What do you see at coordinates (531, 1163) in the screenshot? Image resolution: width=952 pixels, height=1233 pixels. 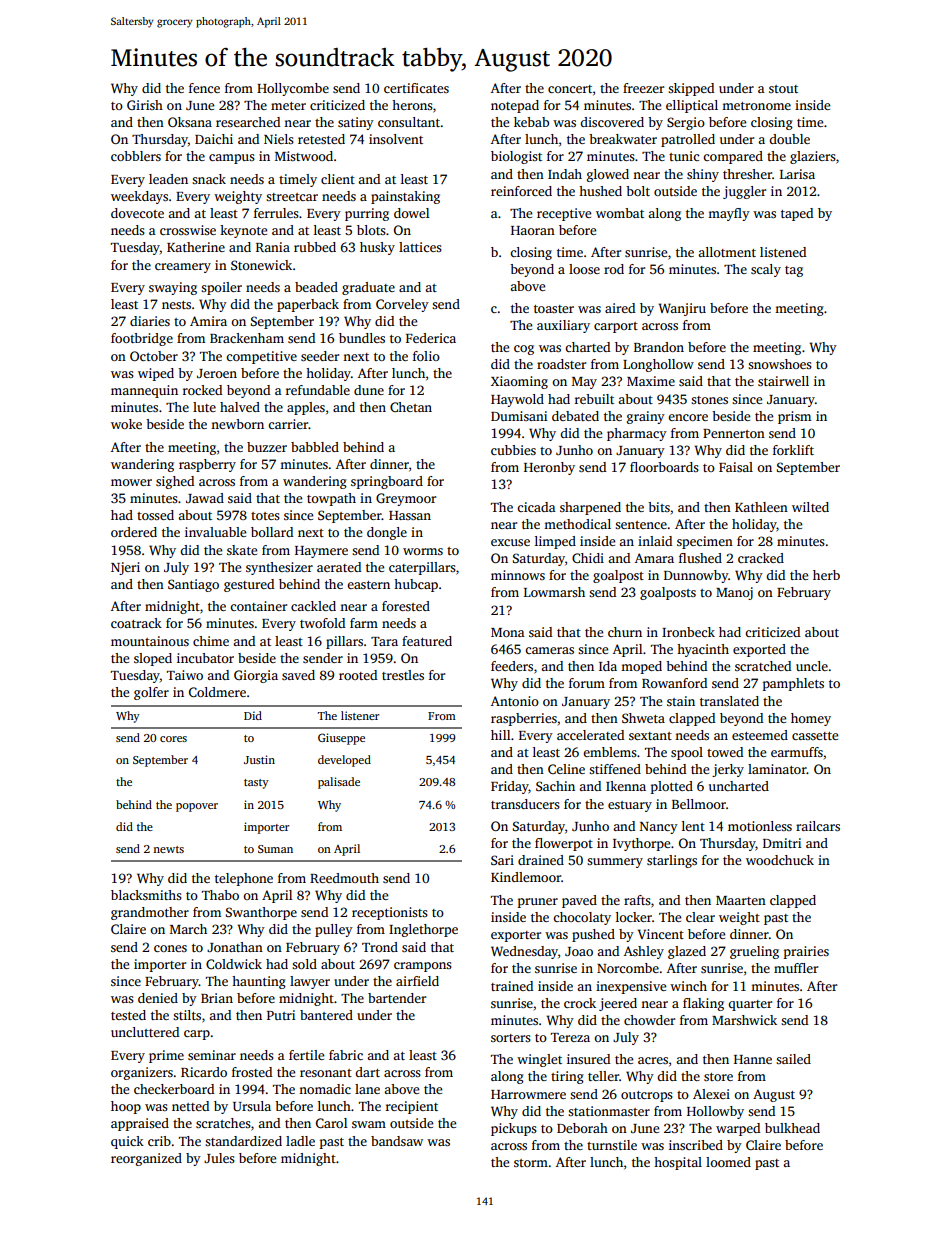 I see `storm` at bounding box center [531, 1163].
